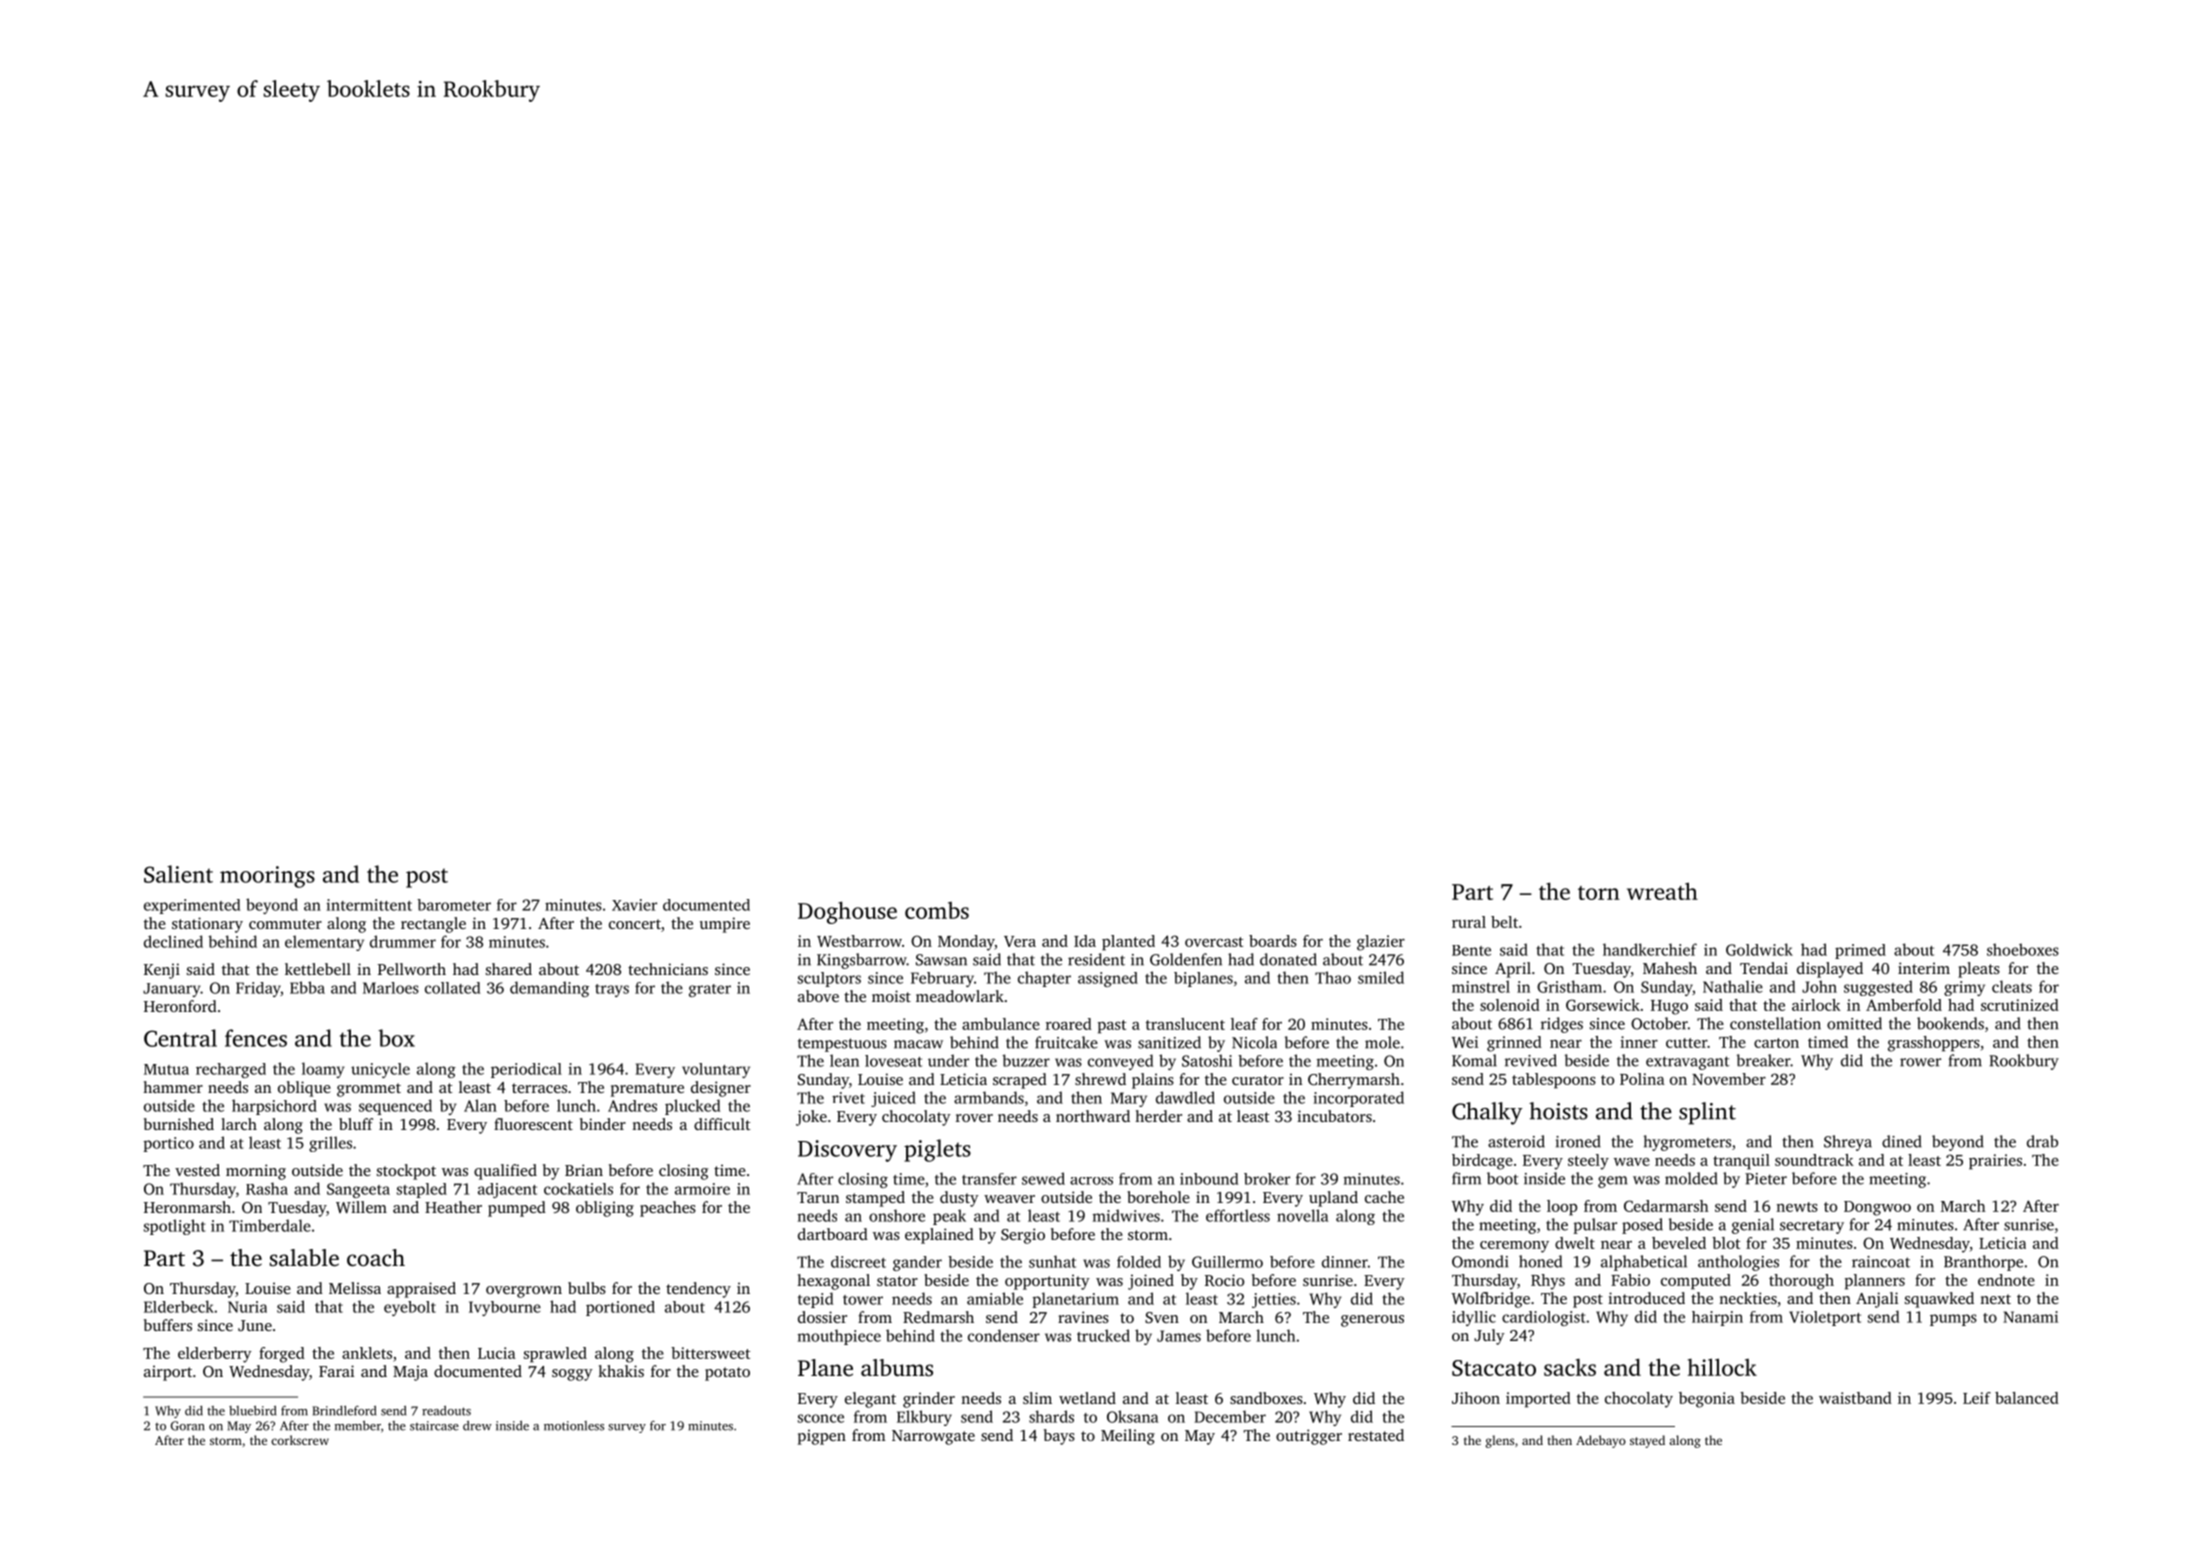 The image size is (2202, 1557). I want to click on Farai, so click(336, 1371).
